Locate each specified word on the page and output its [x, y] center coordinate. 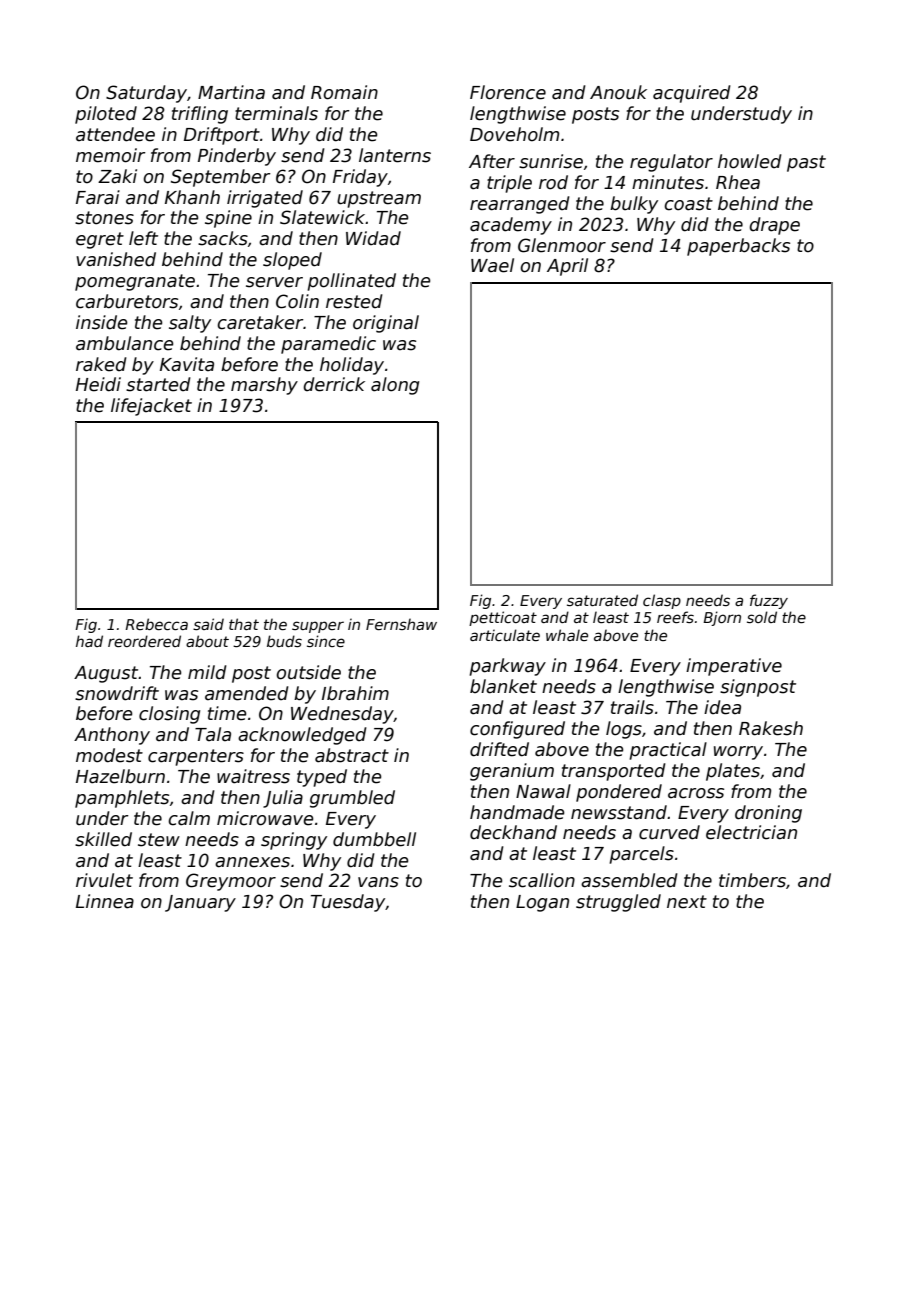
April [567, 267]
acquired [692, 94]
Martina [231, 92]
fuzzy [769, 601]
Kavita [187, 364]
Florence [508, 92]
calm [189, 818]
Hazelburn [120, 776]
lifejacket [151, 407]
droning [768, 814]
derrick [334, 384]
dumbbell [374, 839]
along [395, 386]
